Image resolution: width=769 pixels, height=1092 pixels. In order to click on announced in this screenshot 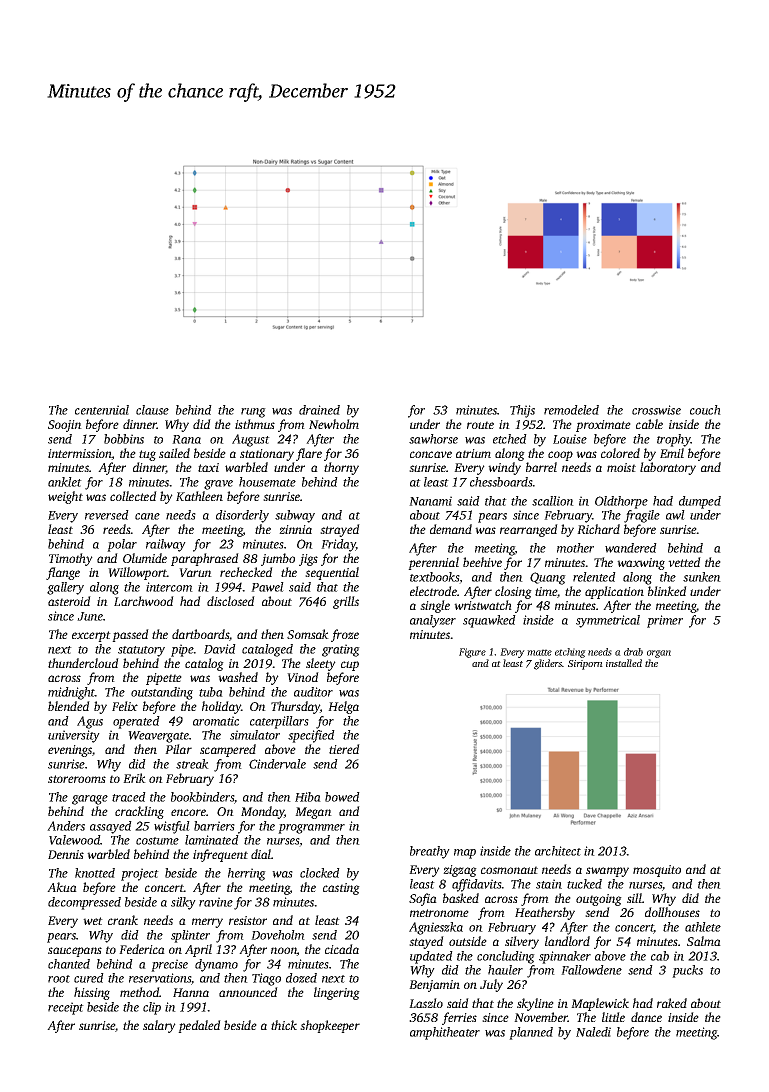, I will do `click(248, 992)`.
